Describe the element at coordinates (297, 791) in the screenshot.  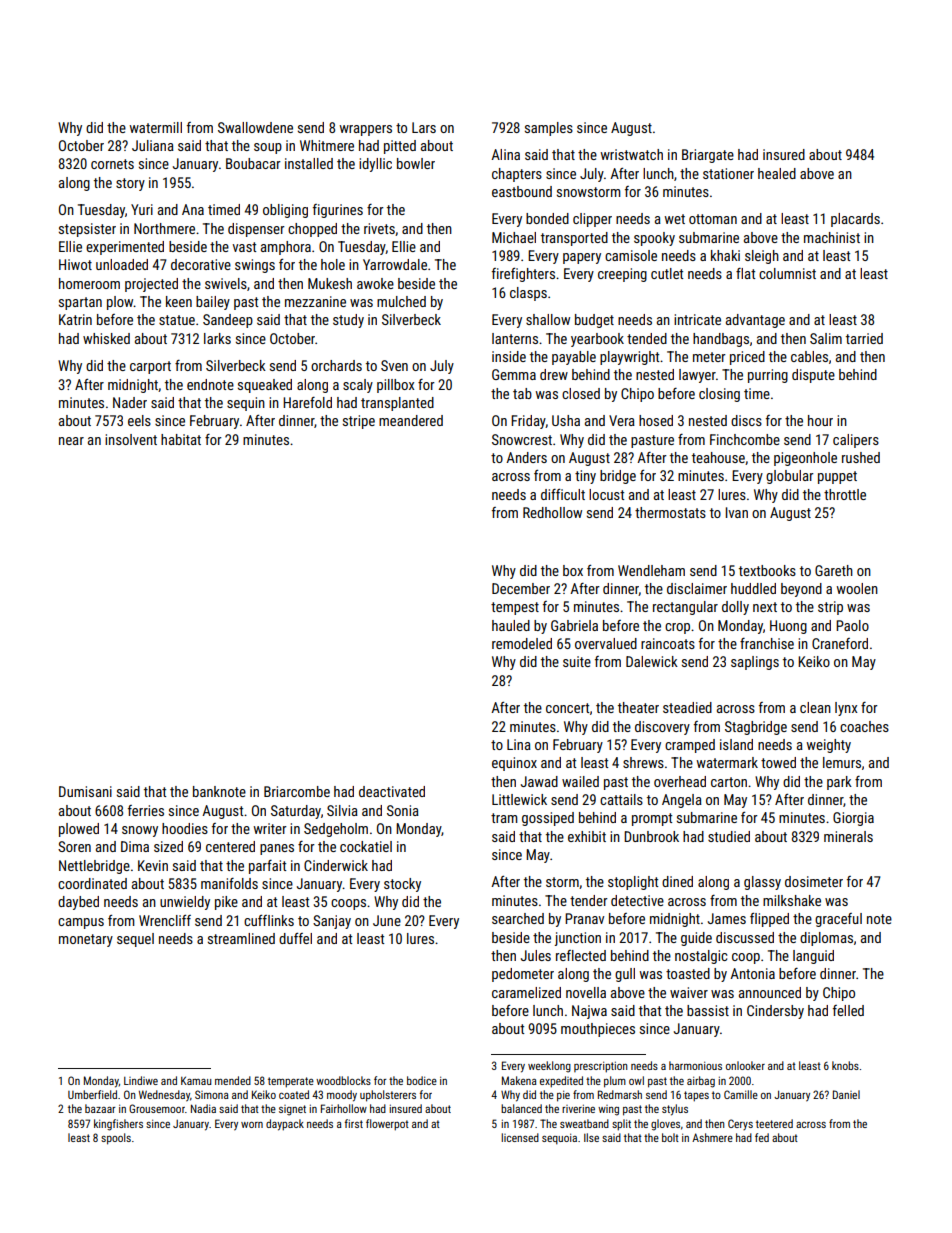
I see `Briarcombe` at that location.
